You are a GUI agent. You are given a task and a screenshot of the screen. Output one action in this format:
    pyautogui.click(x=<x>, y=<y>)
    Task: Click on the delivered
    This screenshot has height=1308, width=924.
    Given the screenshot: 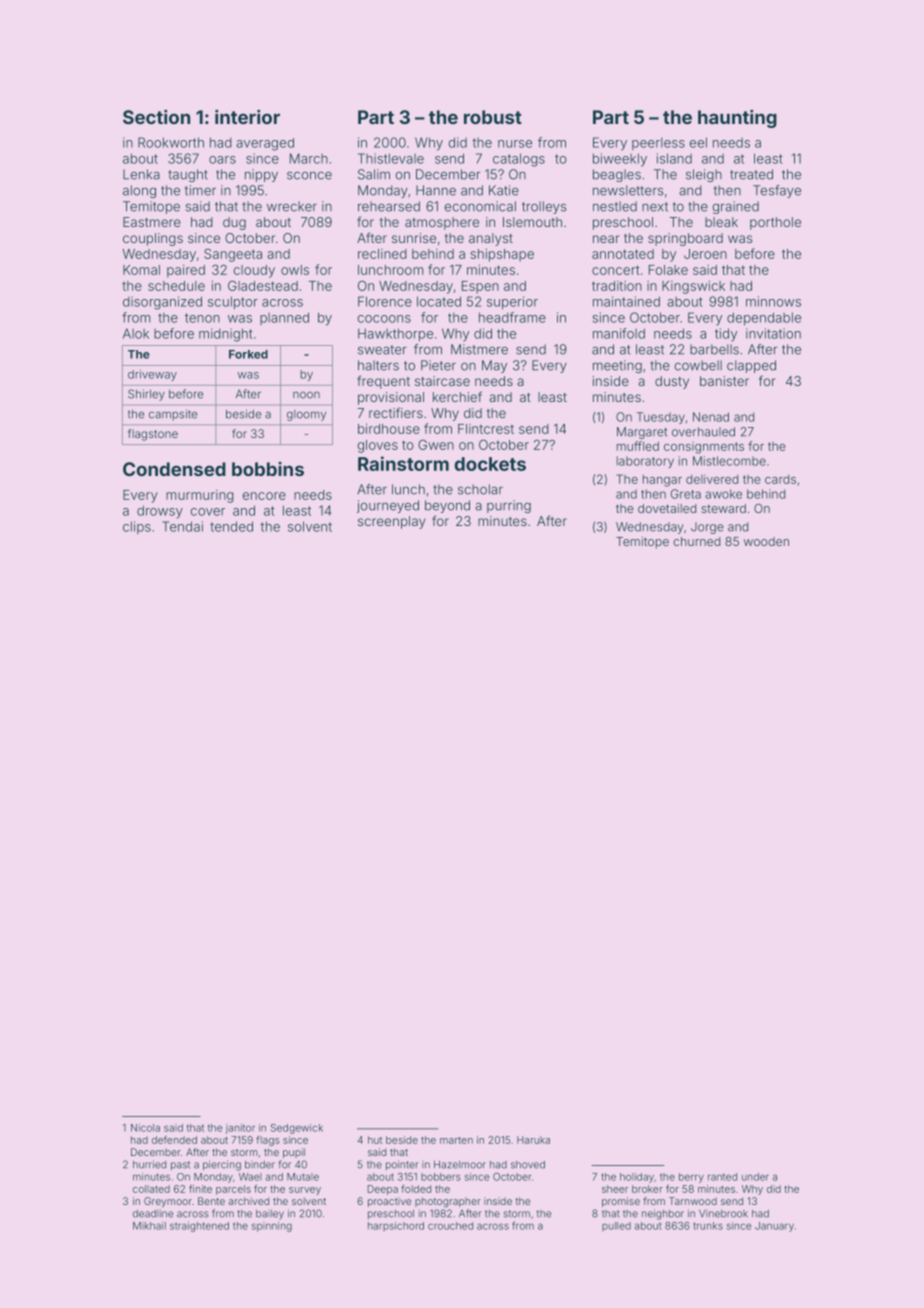 What is the action you would take?
    pyautogui.click(x=712, y=479)
